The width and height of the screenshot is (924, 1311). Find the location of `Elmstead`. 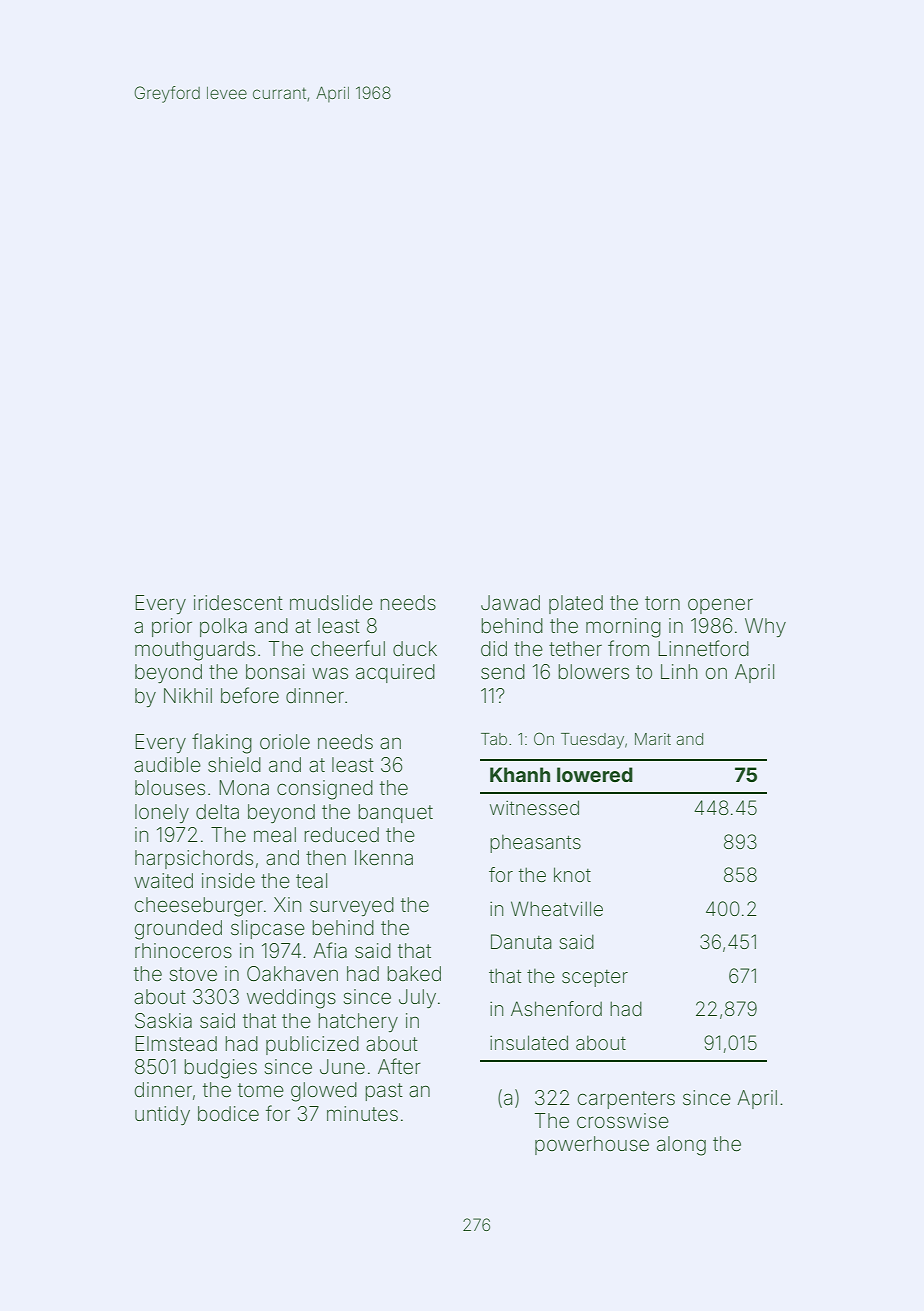

Elmstead is located at coordinates (176, 1043).
